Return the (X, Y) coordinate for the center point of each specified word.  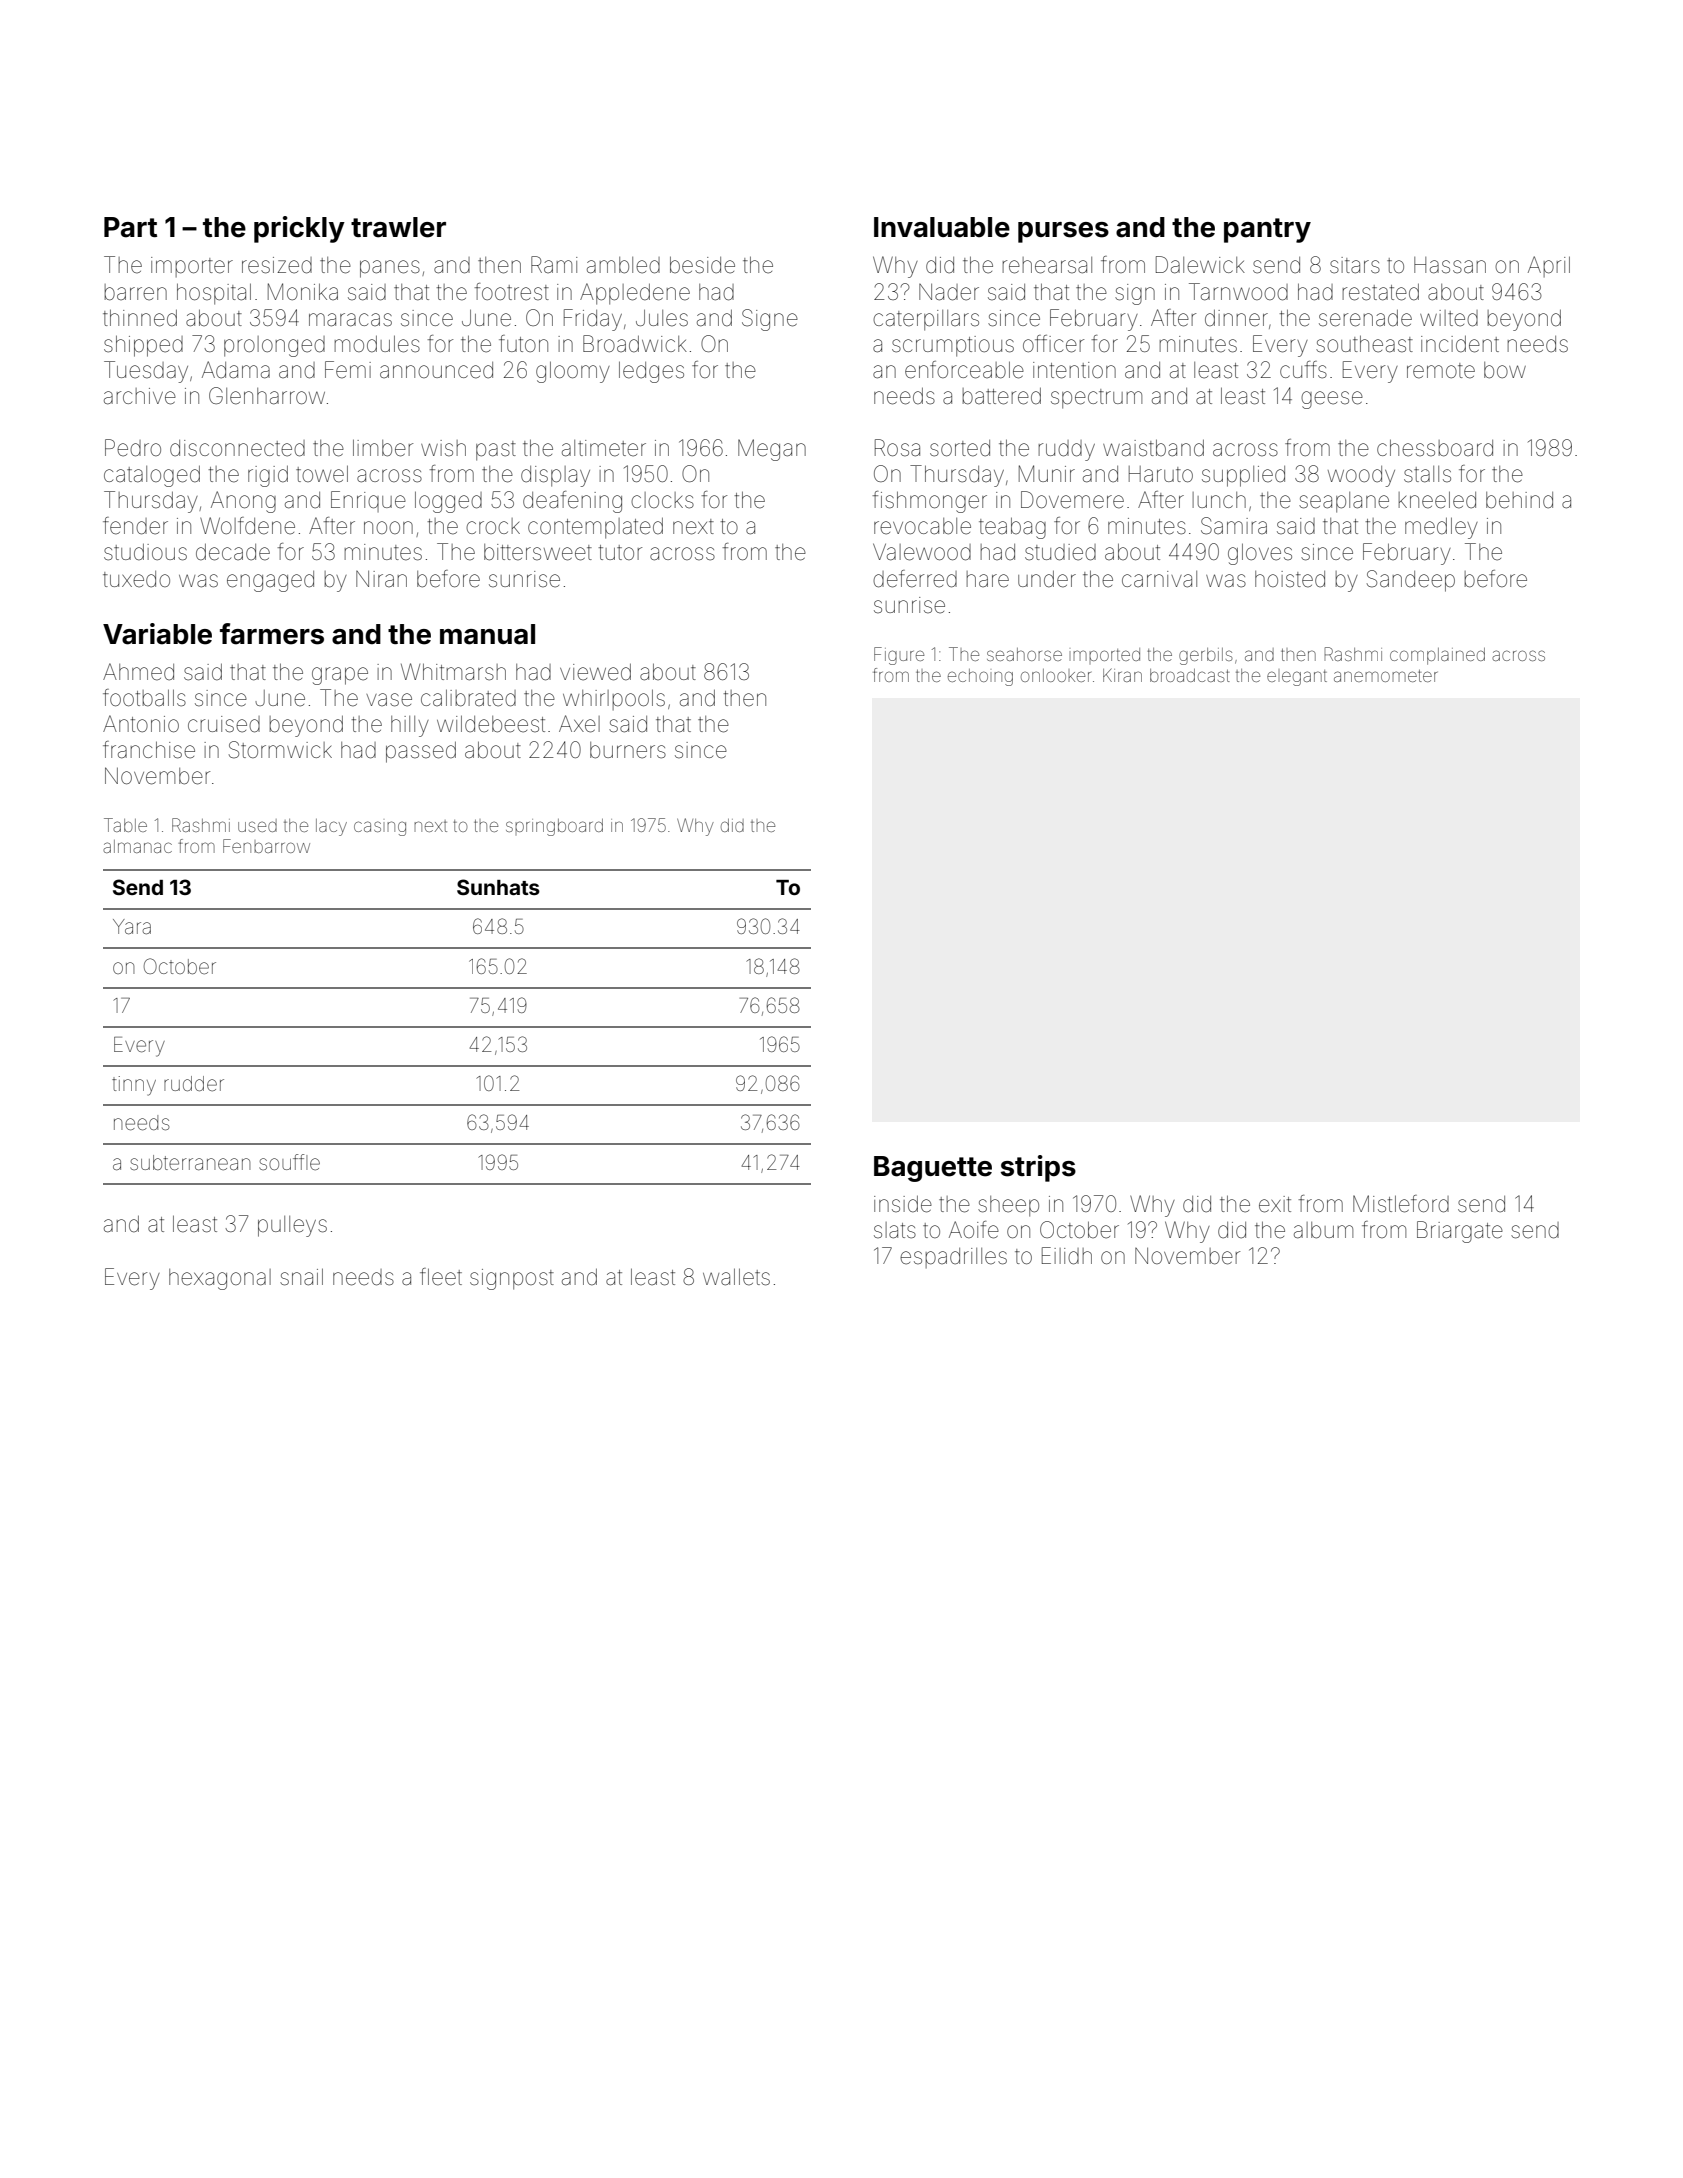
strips (1038, 1168)
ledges (651, 372)
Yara (132, 926)
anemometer (1385, 676)
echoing (980, 677)
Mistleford (1401, 1204)
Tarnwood (1238, 292)
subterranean (190, 1163)
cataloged (152, 476)
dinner (1236, 318)
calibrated (468, 698)
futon (523, 343)
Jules (662, 318)
